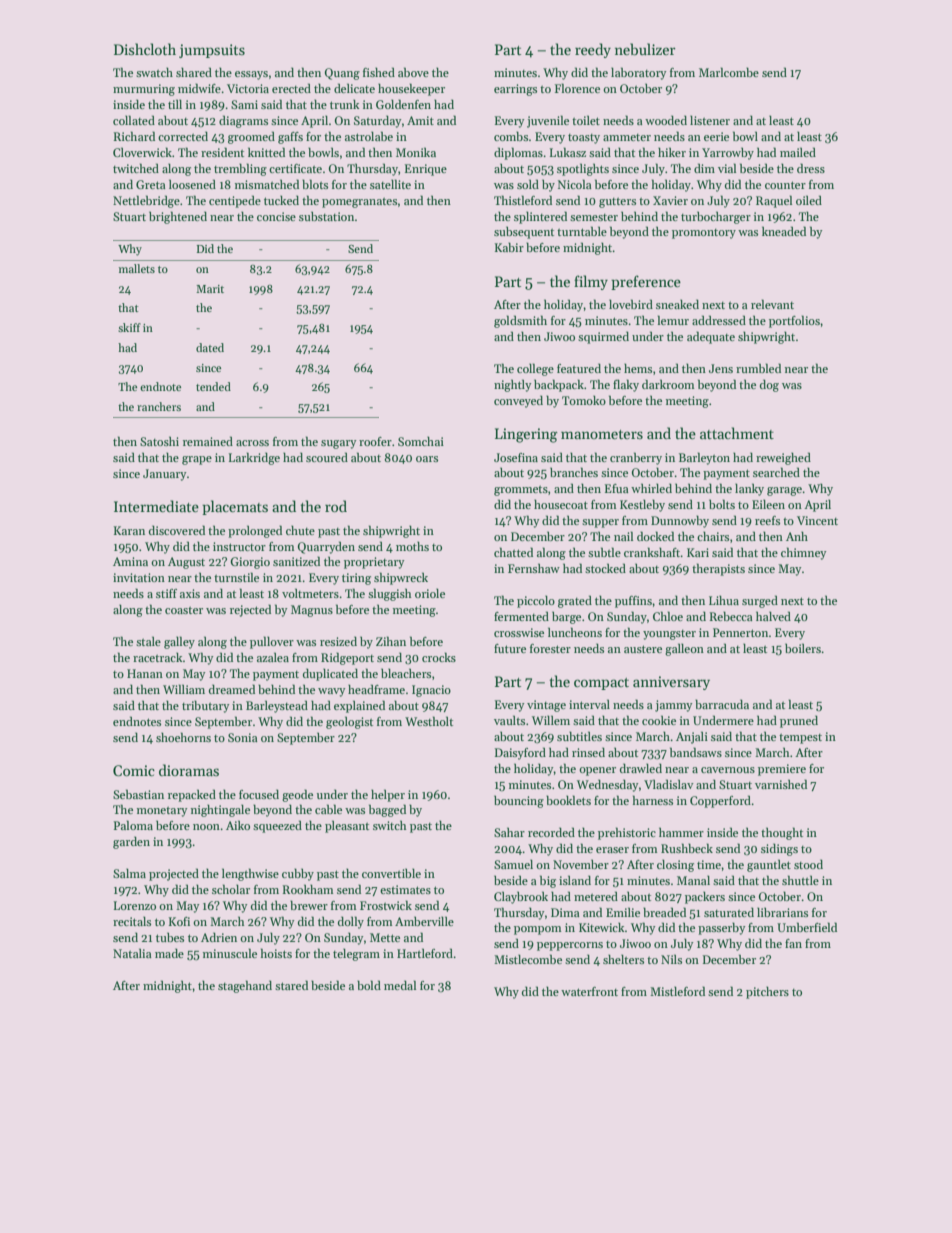  I want to click on tempest, so click(800, 739).
